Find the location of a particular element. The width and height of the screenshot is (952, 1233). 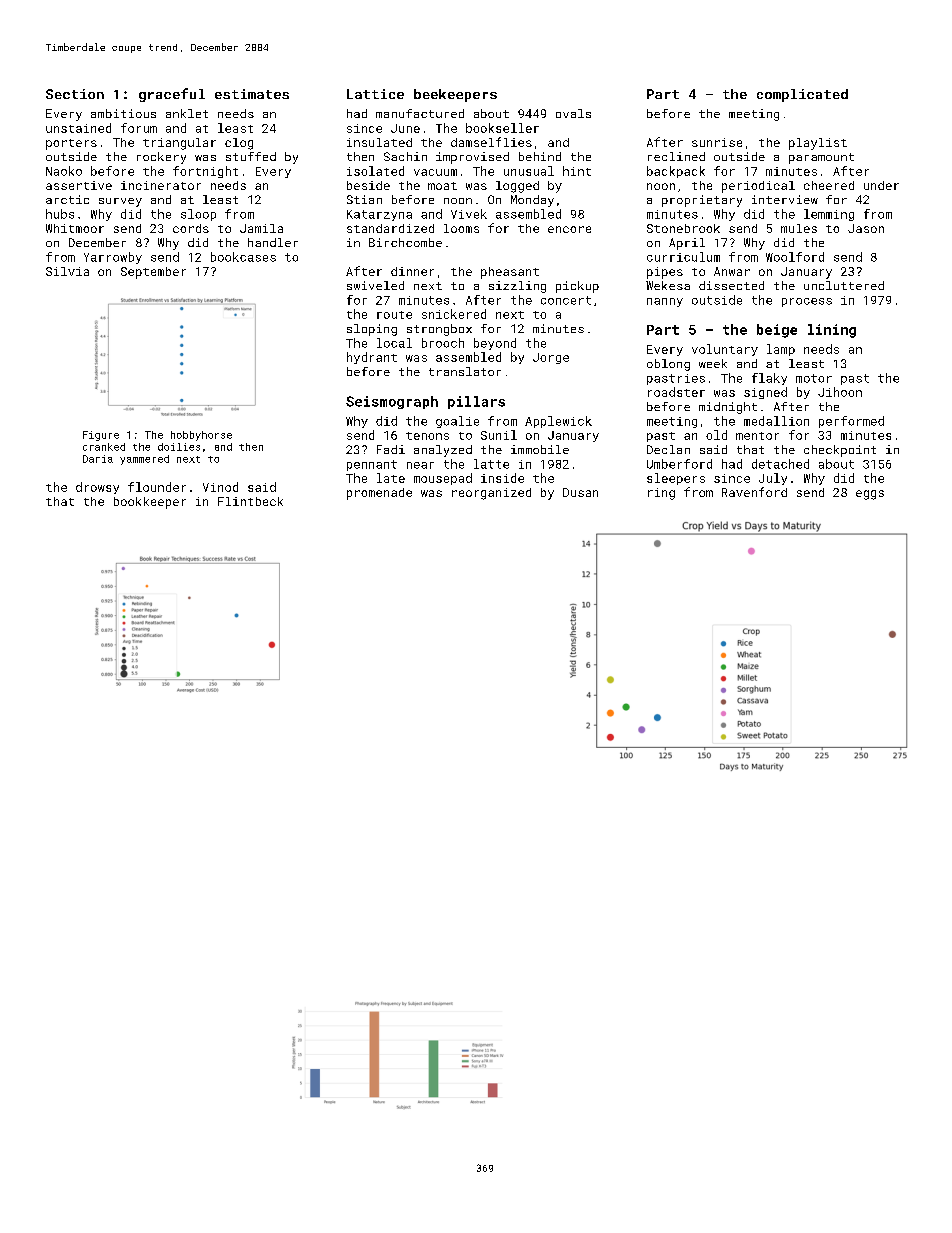

complicated is located at coordinates (802, 95).
